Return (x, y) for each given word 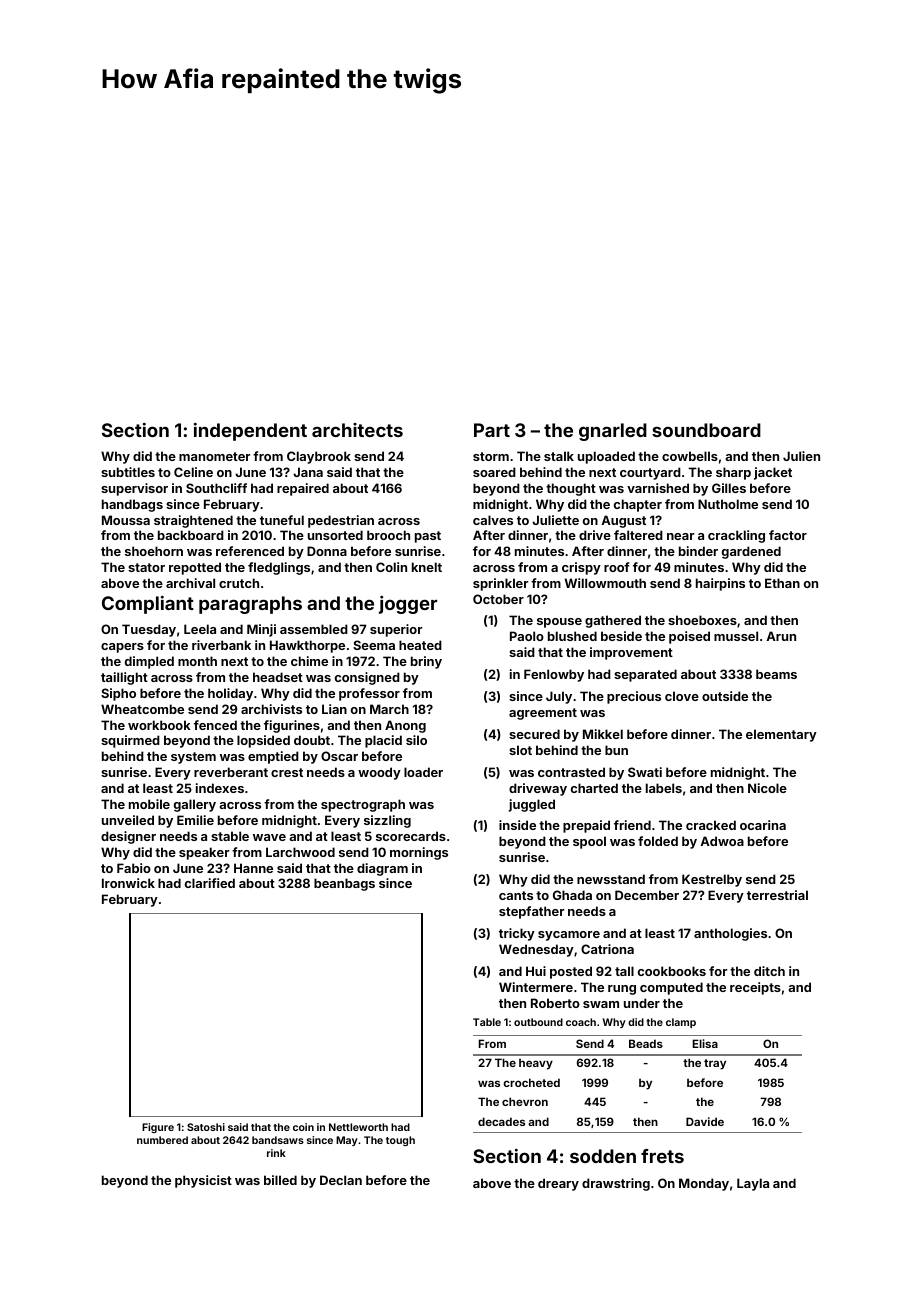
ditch (769, 971)
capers (122, 648)
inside (517, 825)
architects (357, 430)
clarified (210, 883)
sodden (603, 1156)
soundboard (706, 430)
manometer (214, 456)
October (498, 599)
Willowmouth (605, 583)
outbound (538, 1022)
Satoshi (206, 1127)
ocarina (763, 825)
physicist (203, 1181)
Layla (753, 1184)
